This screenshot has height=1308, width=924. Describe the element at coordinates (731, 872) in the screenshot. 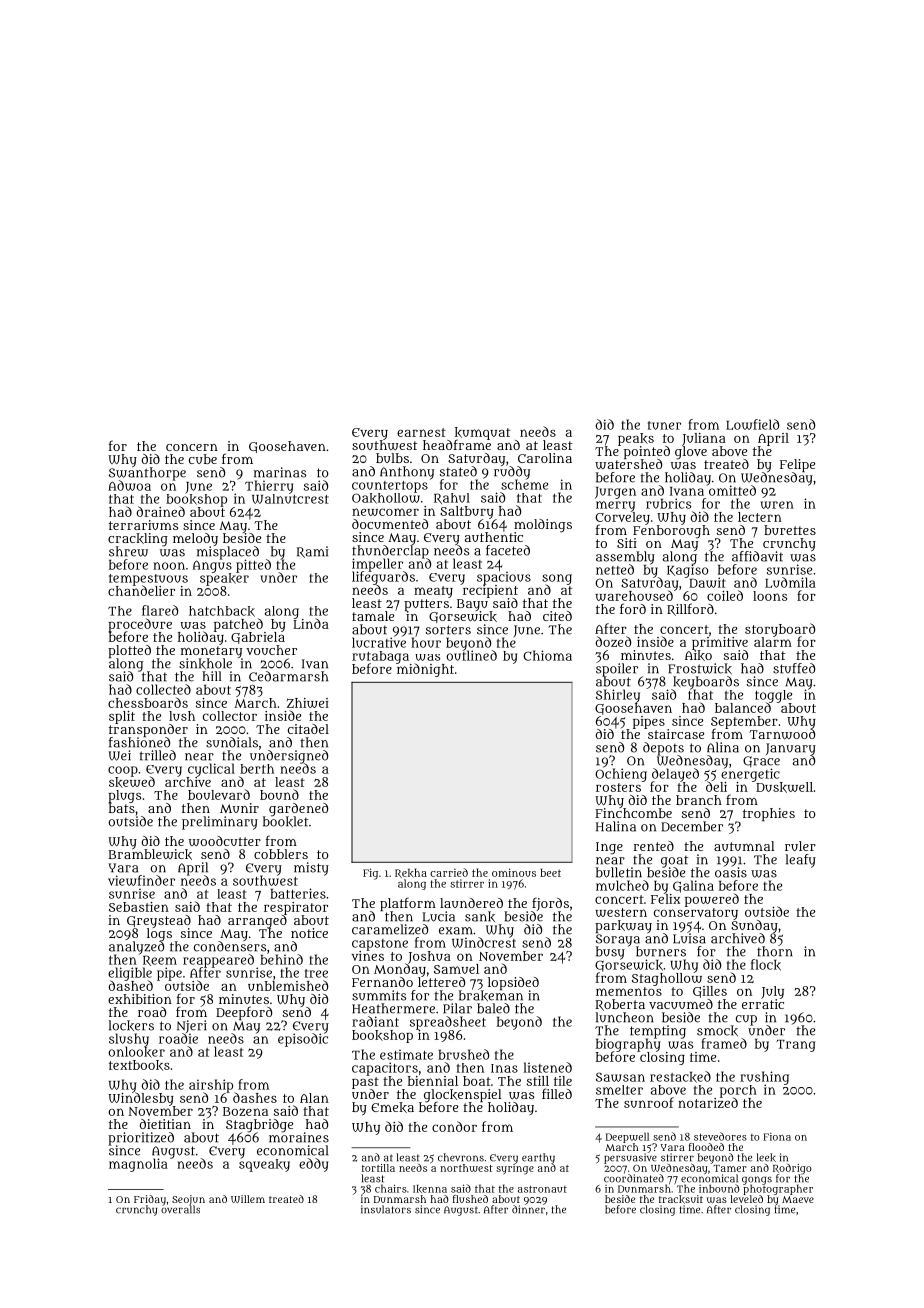

I see `oasis` at that location.
